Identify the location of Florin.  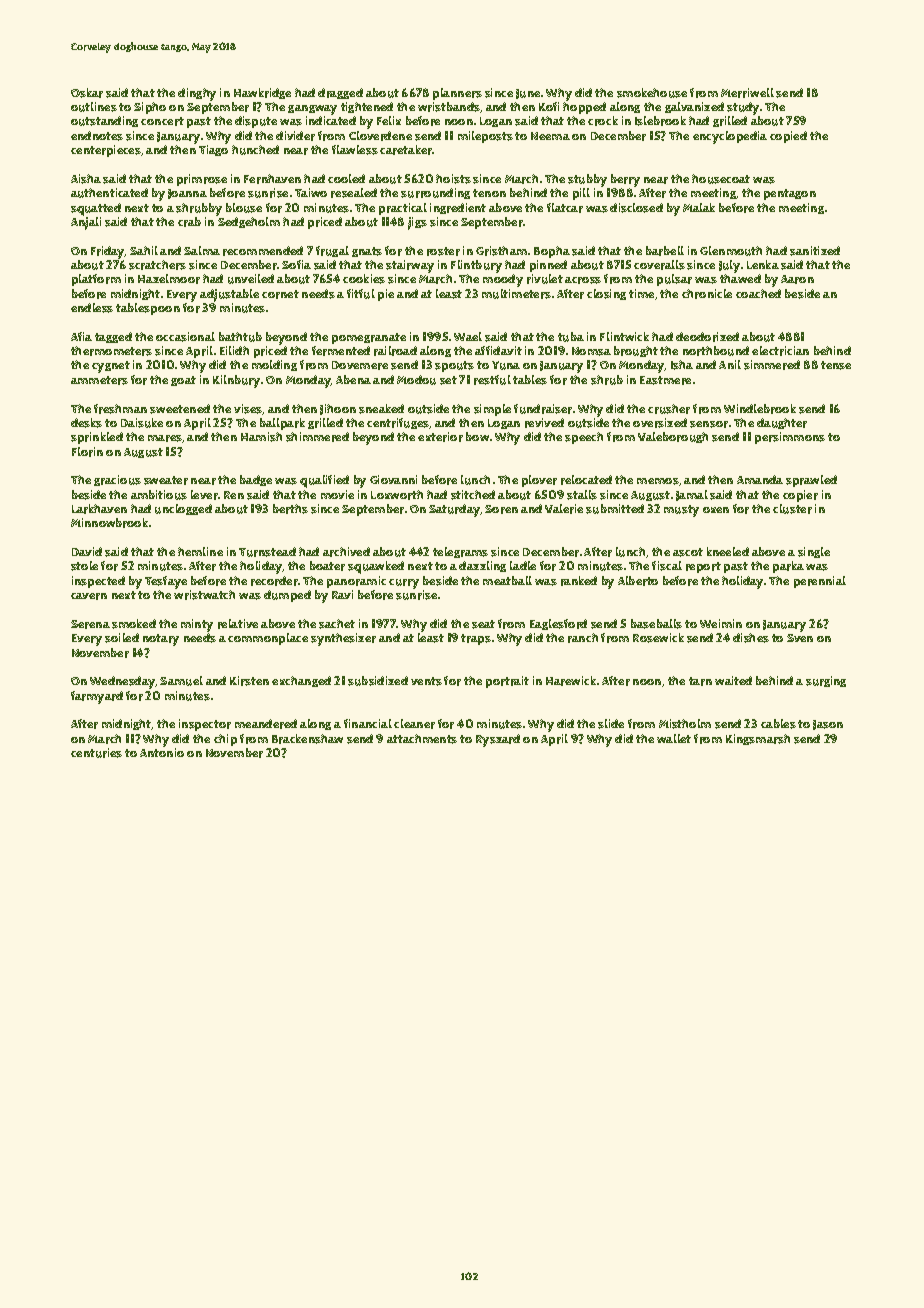
(87, 452).
